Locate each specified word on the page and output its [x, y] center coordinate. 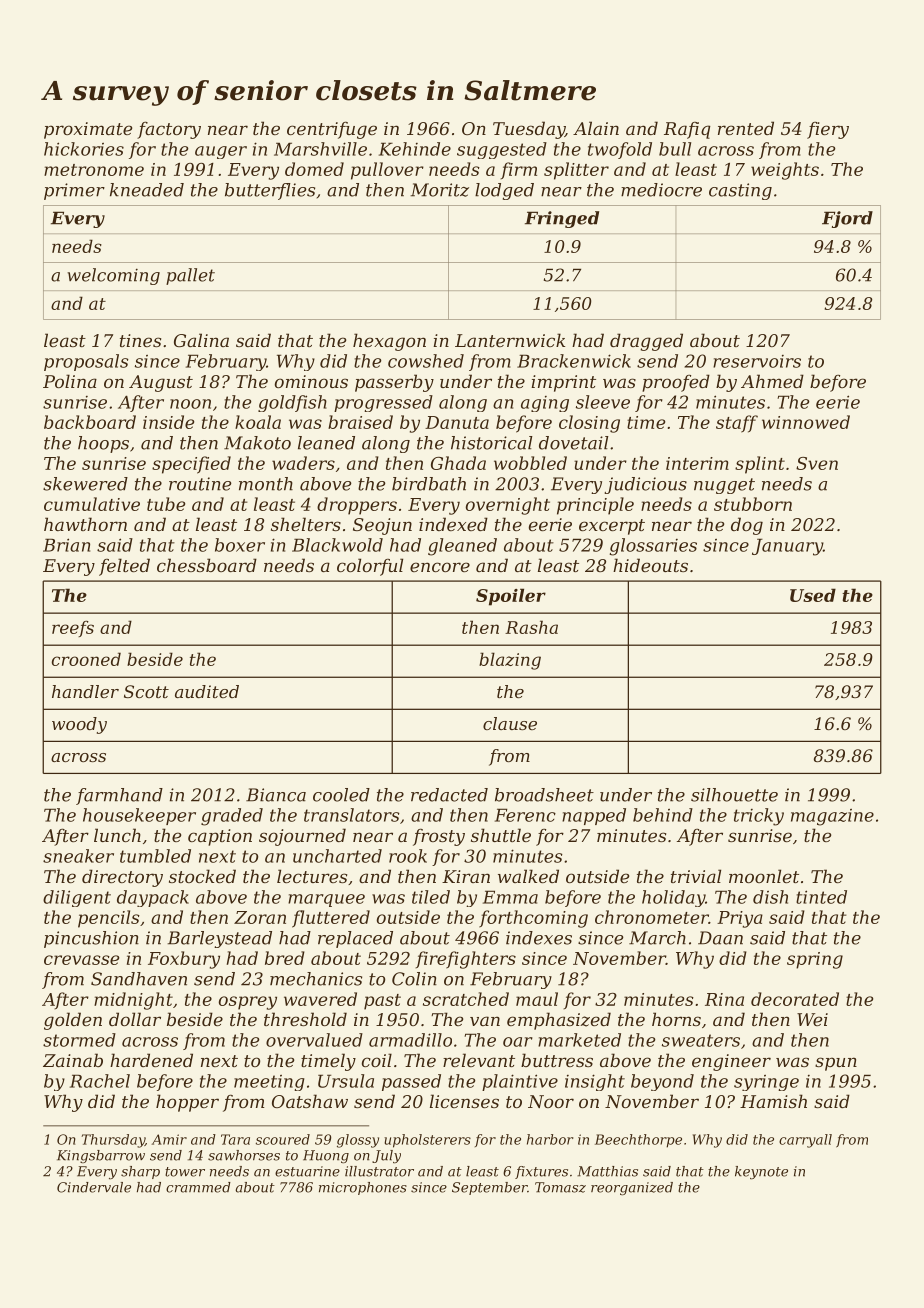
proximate [88, 130]
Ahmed [772, 381]
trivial [696, 876]
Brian [66, 545]
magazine [832, 817]
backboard [90, 422]
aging [545, 404]
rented [746, 128]
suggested [502, 150]
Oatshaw [310, 1101]
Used [813, 595]
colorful [370, 567]
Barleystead [219, 939]
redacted [449, 795]
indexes [539, 938]
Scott [146, 691]
